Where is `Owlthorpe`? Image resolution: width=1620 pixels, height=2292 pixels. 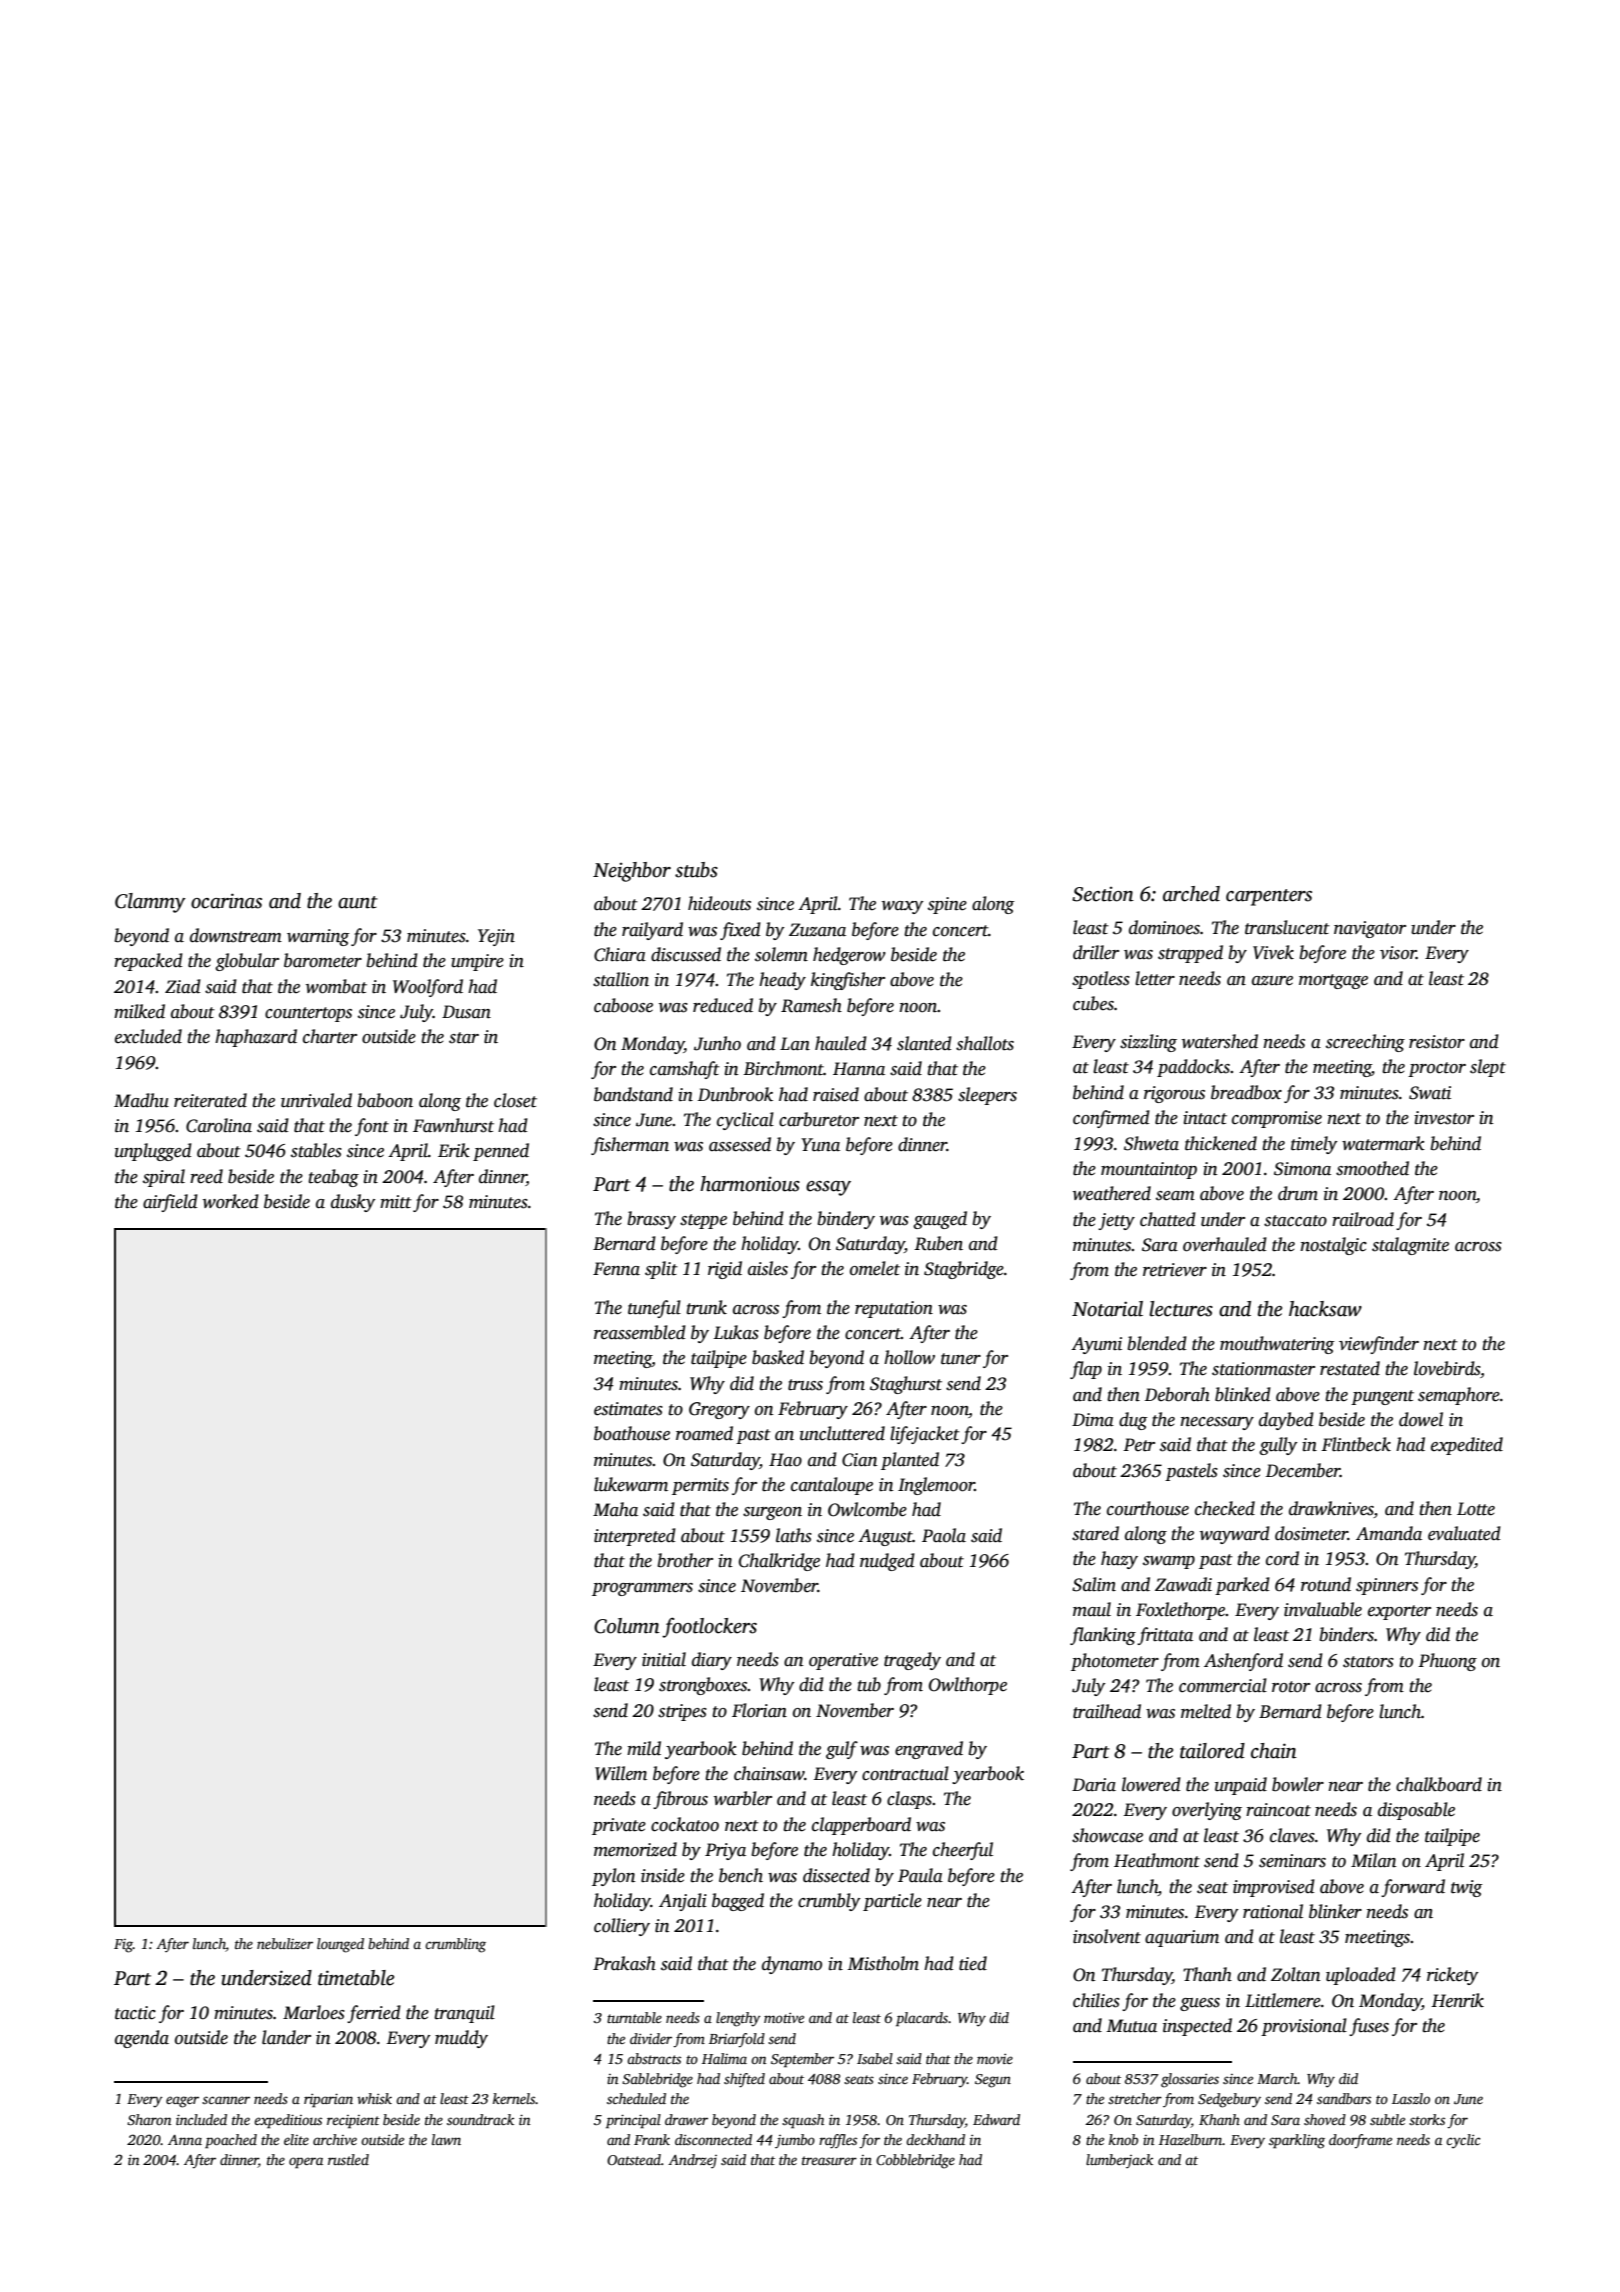 Owlthorpe is located at coordinates (968, 1686).
